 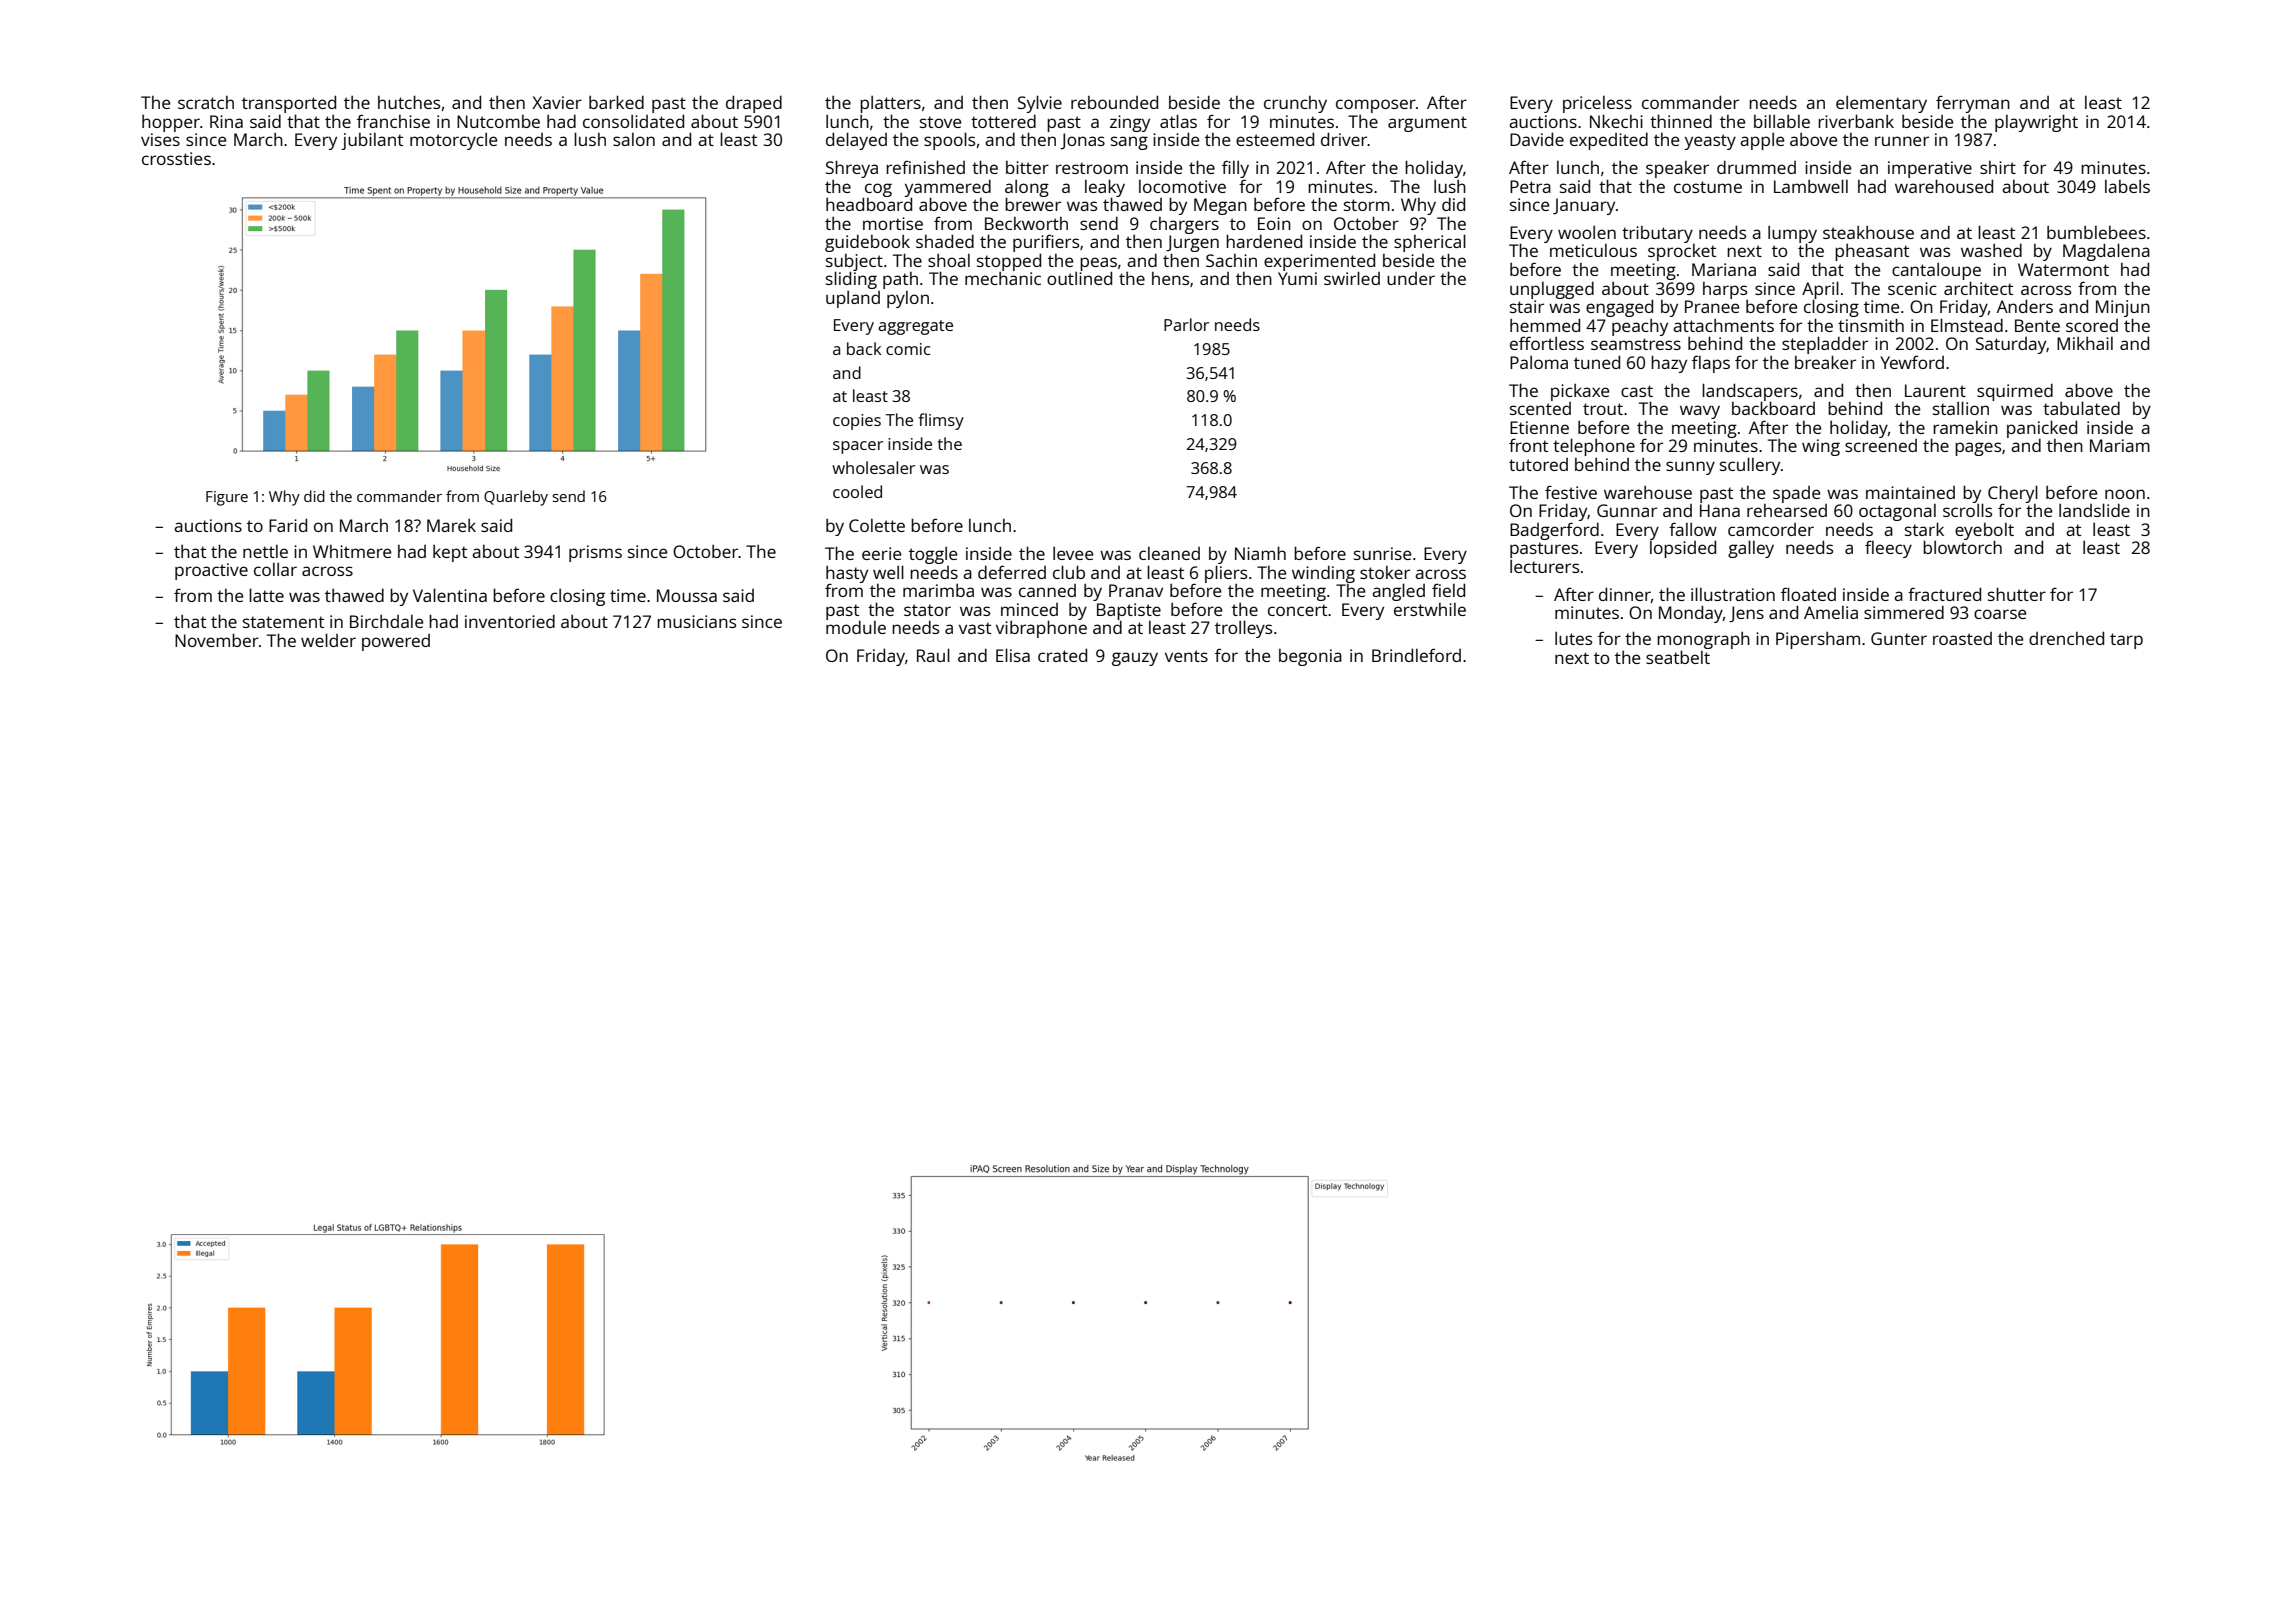 What do you see at coordinates (1594, 447) in the screenshot?
I see `telephone` at bounding box center [1594, 447].
